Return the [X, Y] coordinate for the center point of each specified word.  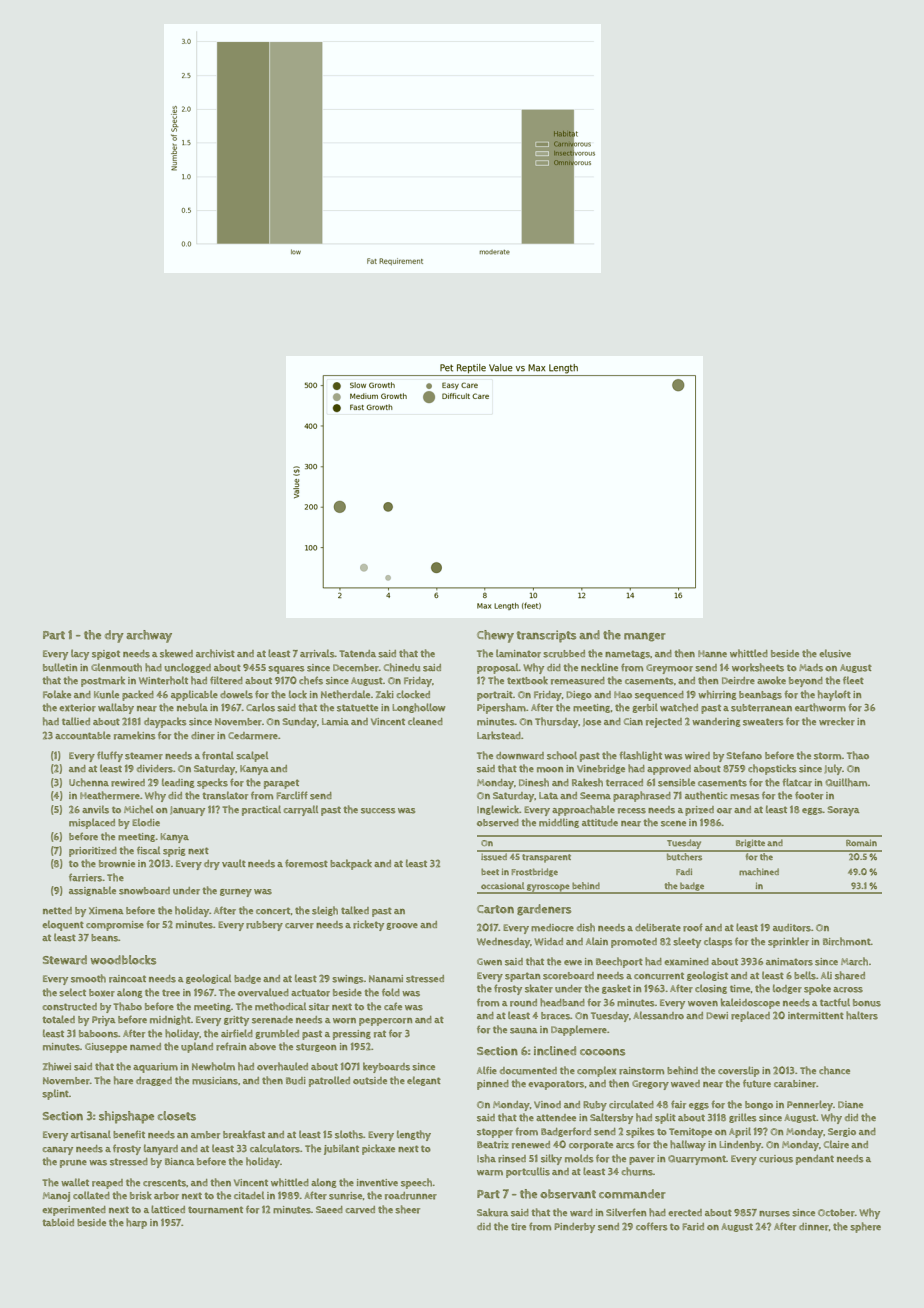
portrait [495, 696]
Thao [858, 755]
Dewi [717, 1016]
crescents [164, 1183]
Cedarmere [253, 736]
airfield [237, 1033]
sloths [349, 1134]
